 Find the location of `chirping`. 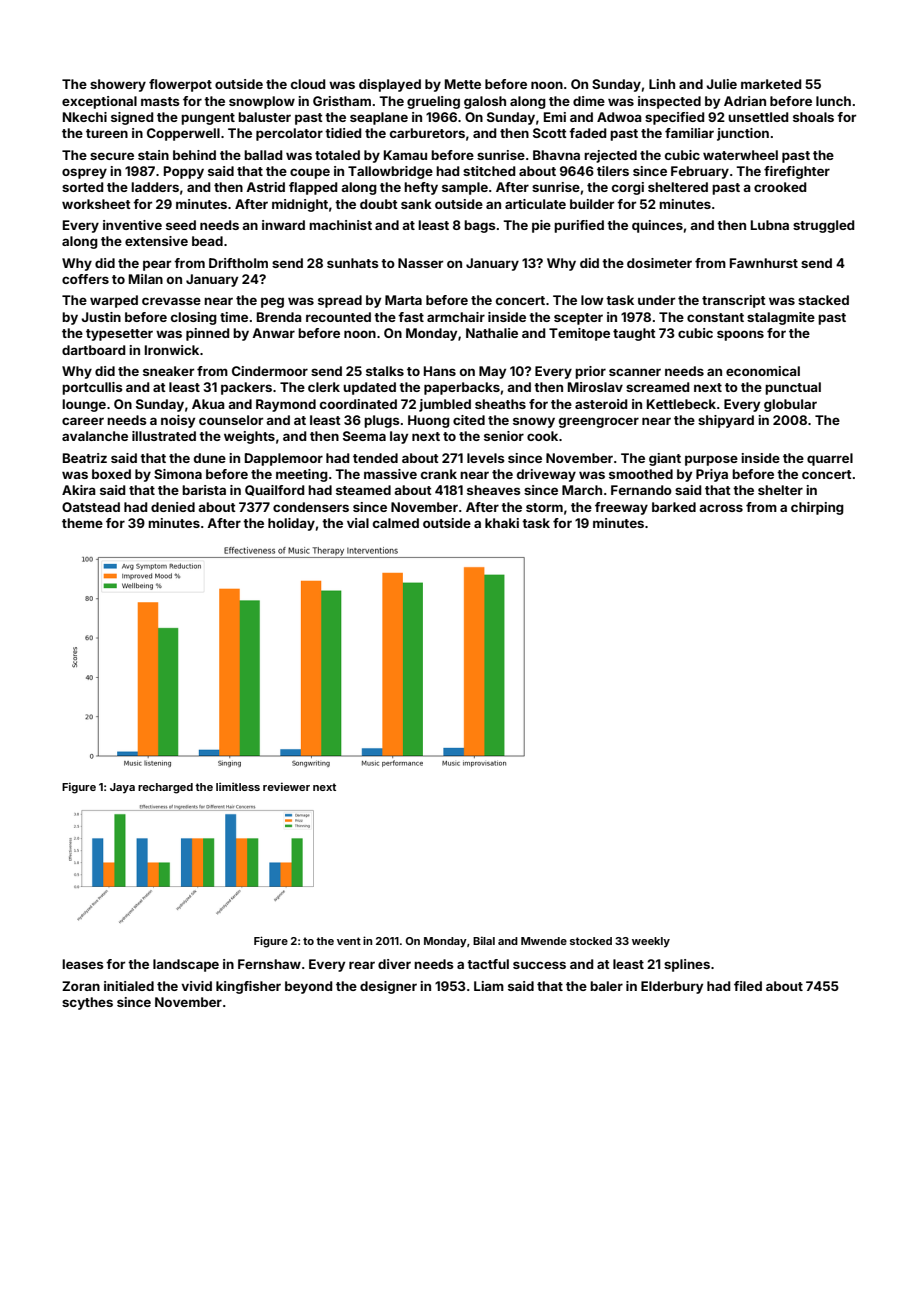

chirping is located at coordinates (817, 508).
